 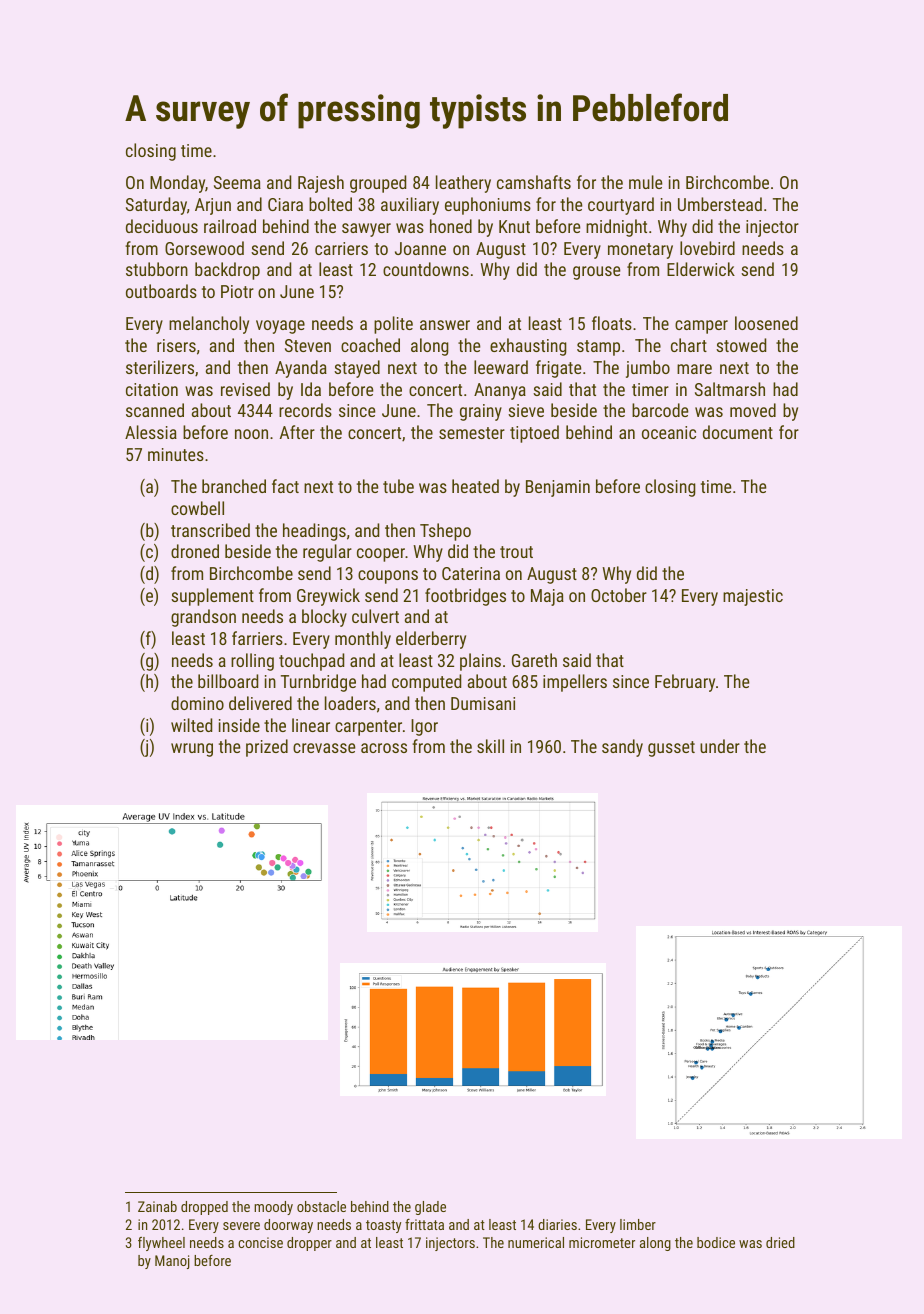 I want to click on numerical, so click(x=536, y=1242).
